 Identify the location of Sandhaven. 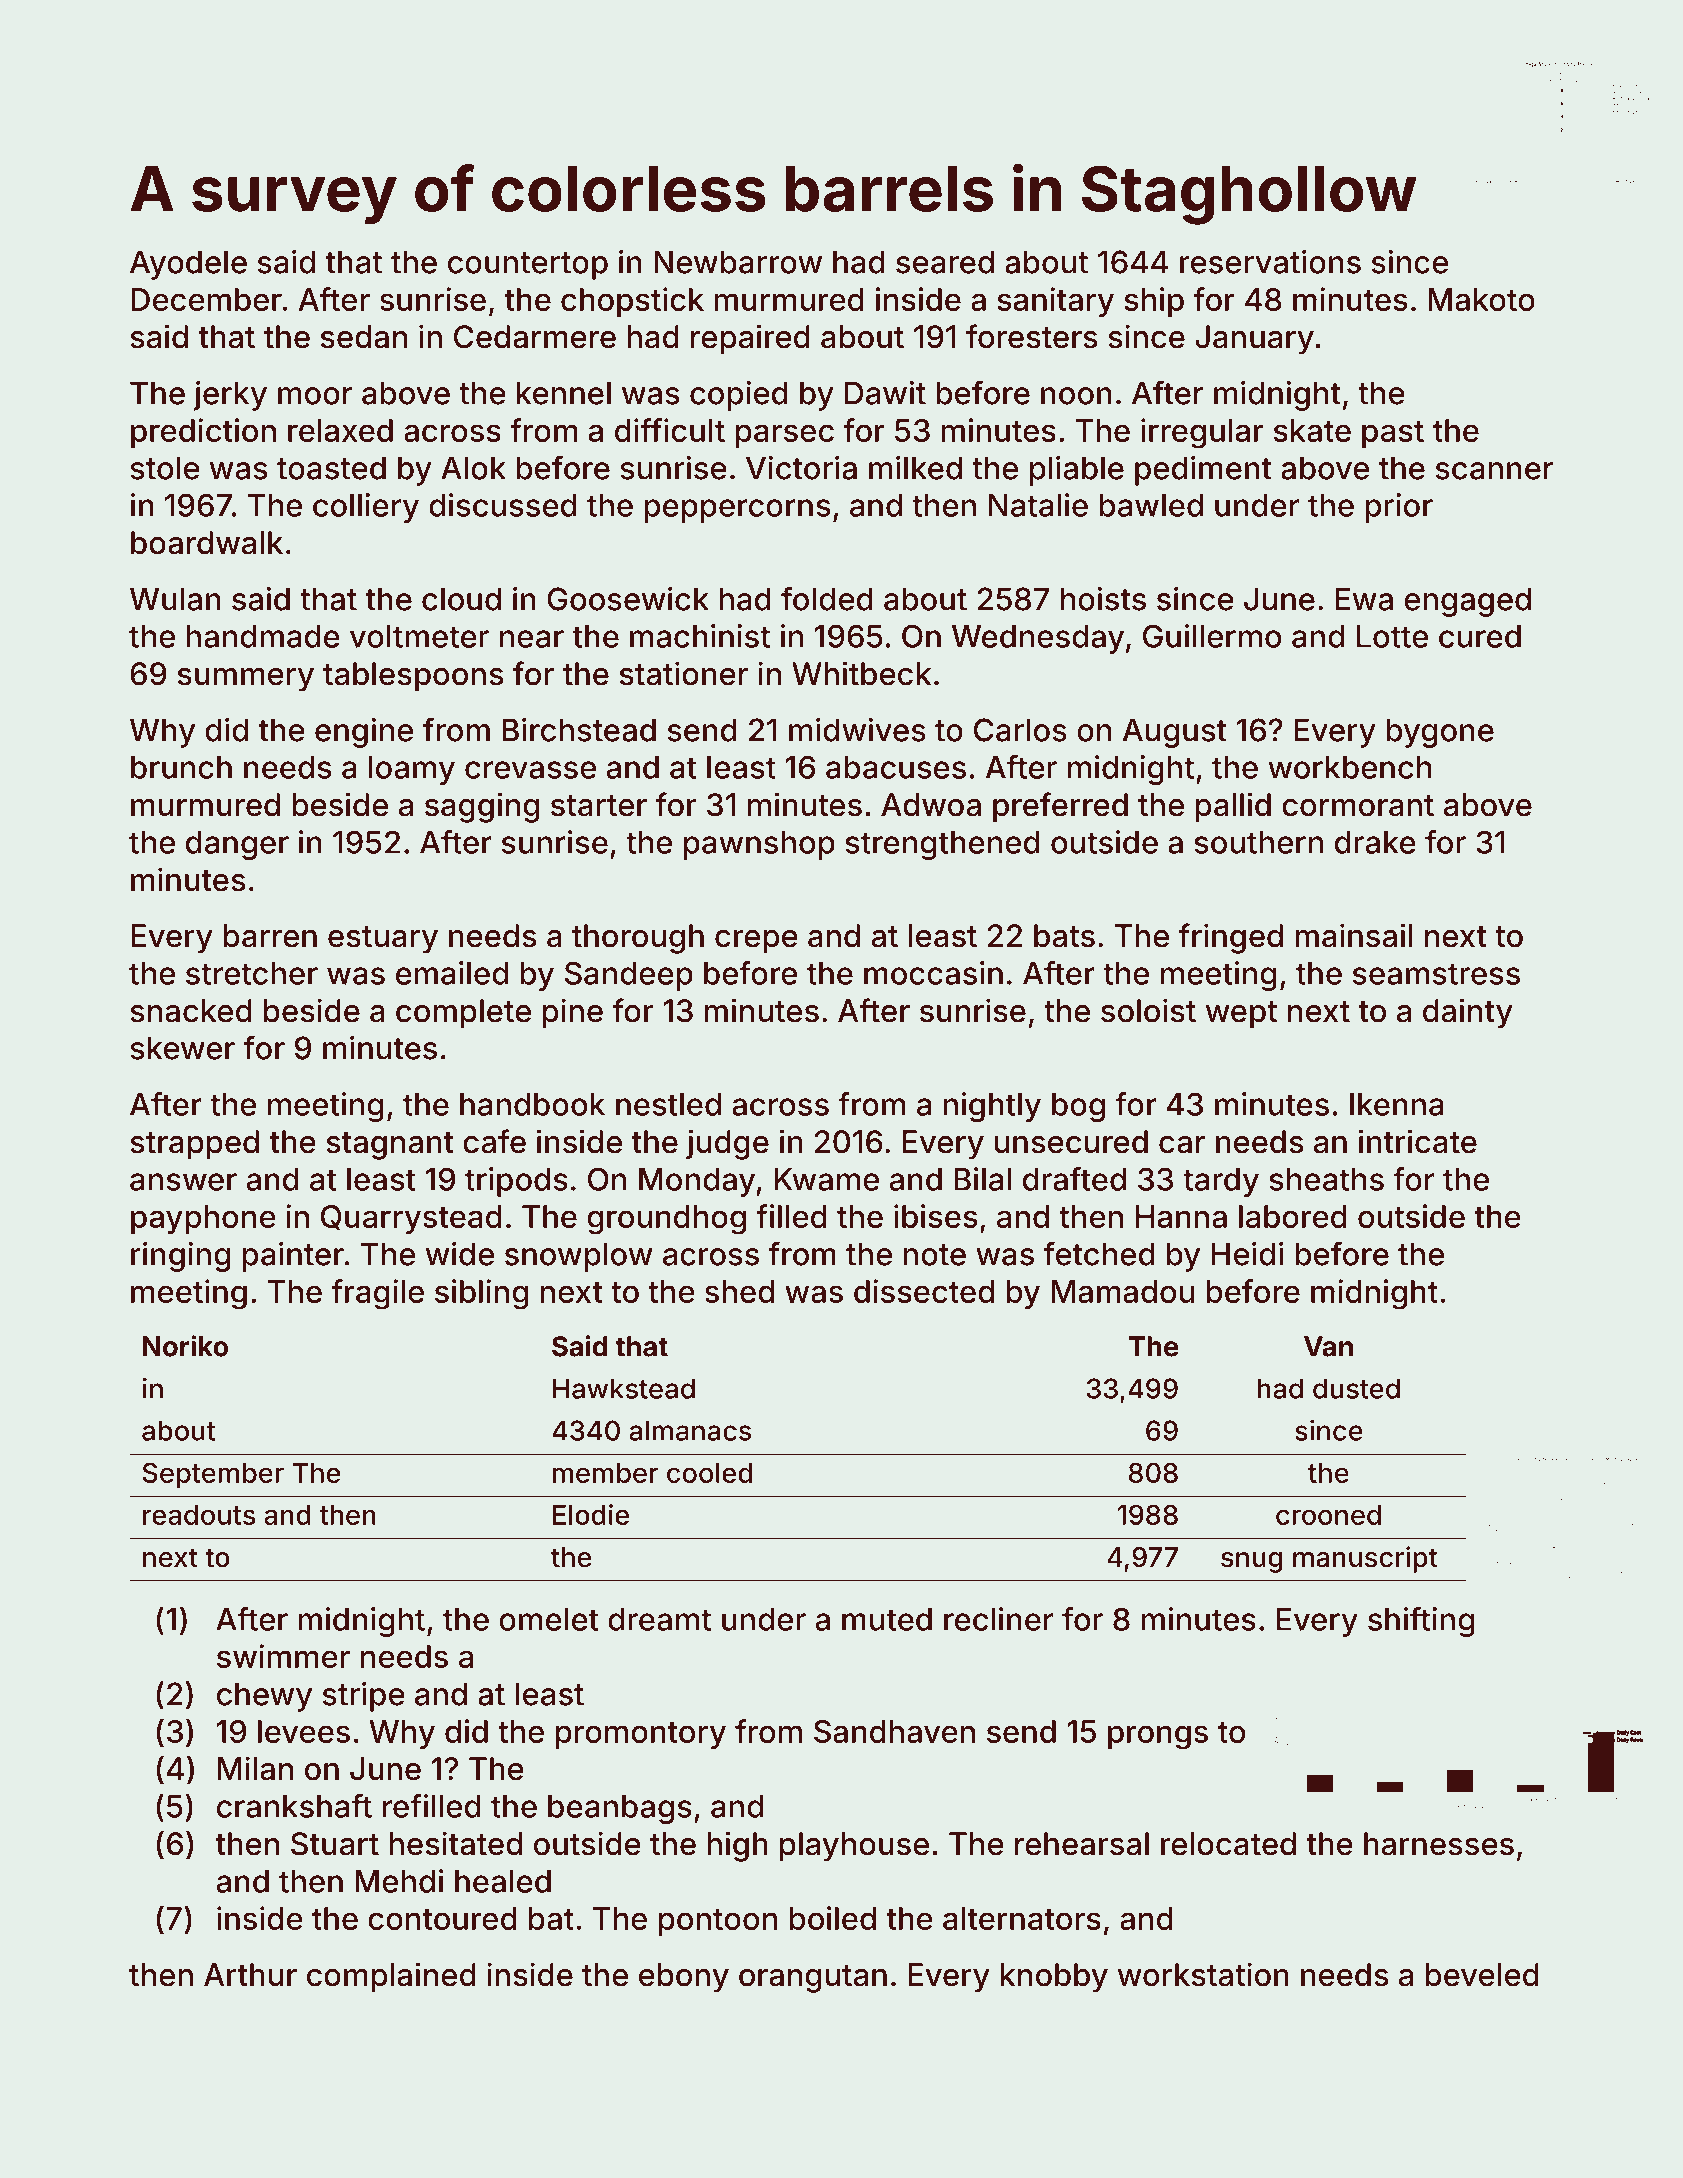
(894, 1731).
